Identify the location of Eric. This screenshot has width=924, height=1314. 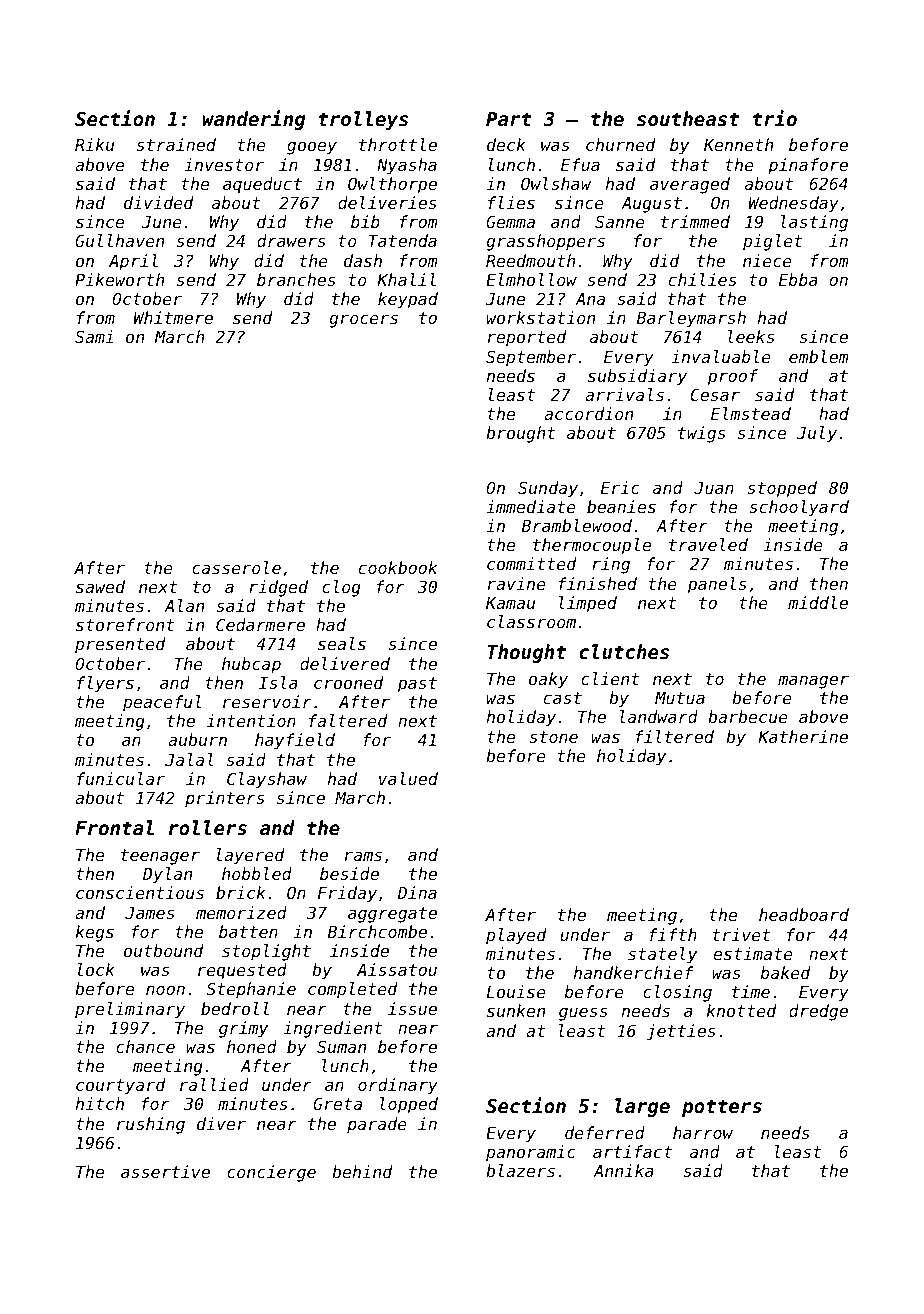
(620, 487).
